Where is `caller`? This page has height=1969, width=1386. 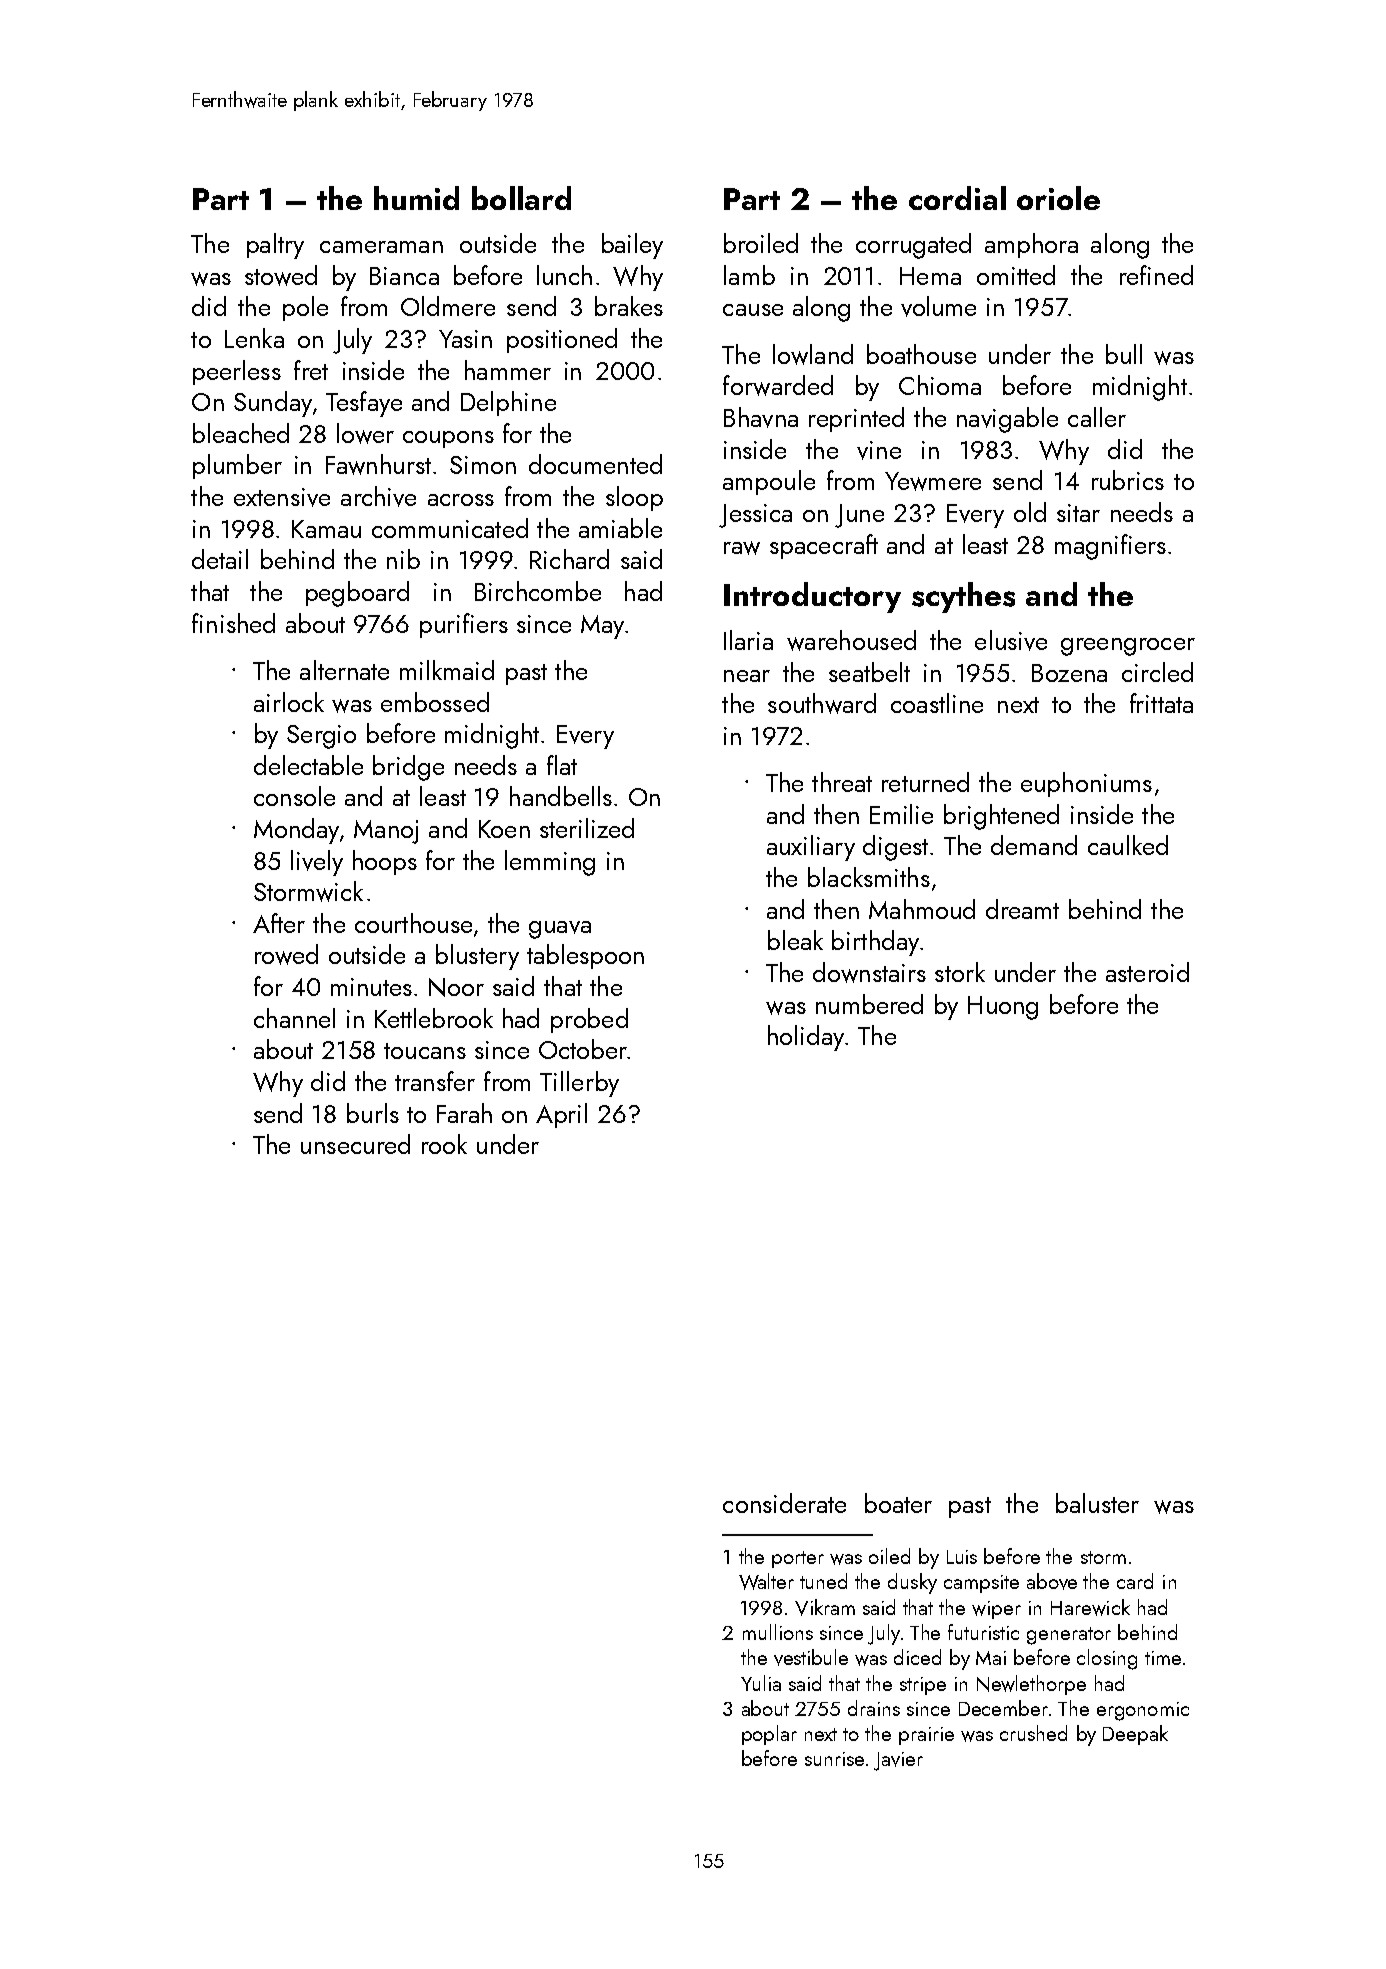
caller is located at coordinates (1097, 417).
